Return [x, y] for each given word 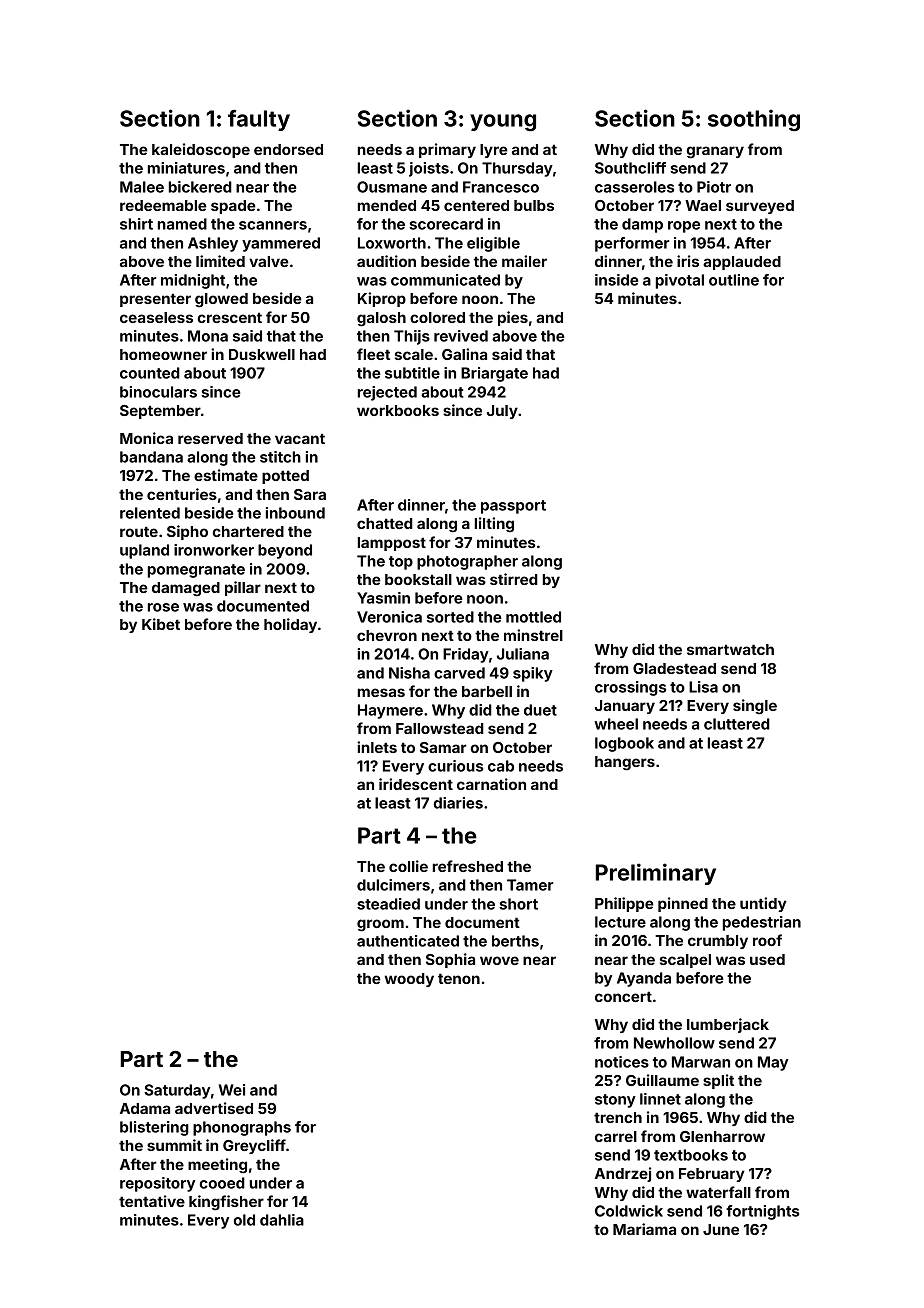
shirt [136, 224]
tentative [152, 1201]
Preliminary [656, 874]
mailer [524, 261]
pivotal [680, 281]
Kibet [161, 624]
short [518, 904]
